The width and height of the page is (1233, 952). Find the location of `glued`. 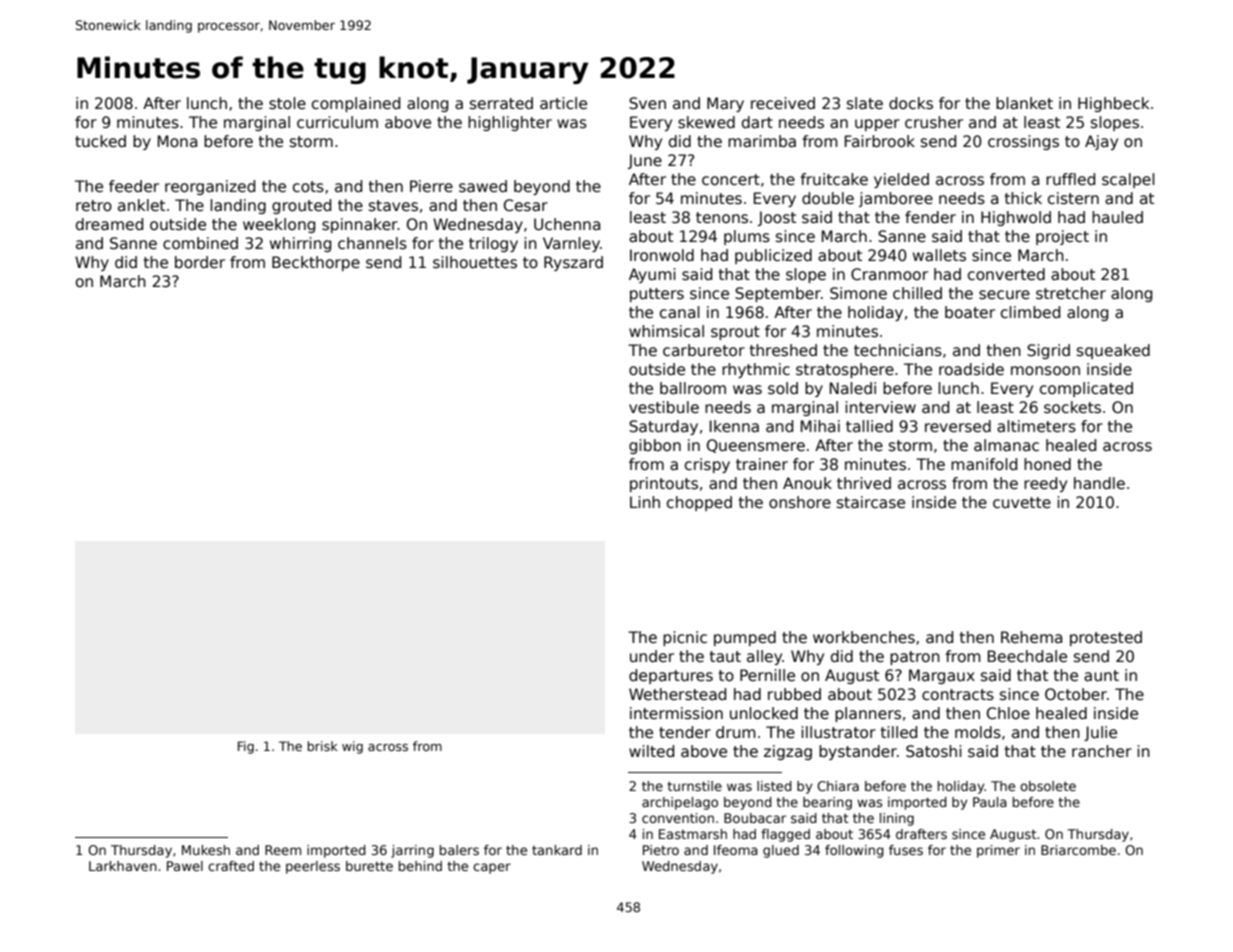

glued is located at coordinates (781, 851).
